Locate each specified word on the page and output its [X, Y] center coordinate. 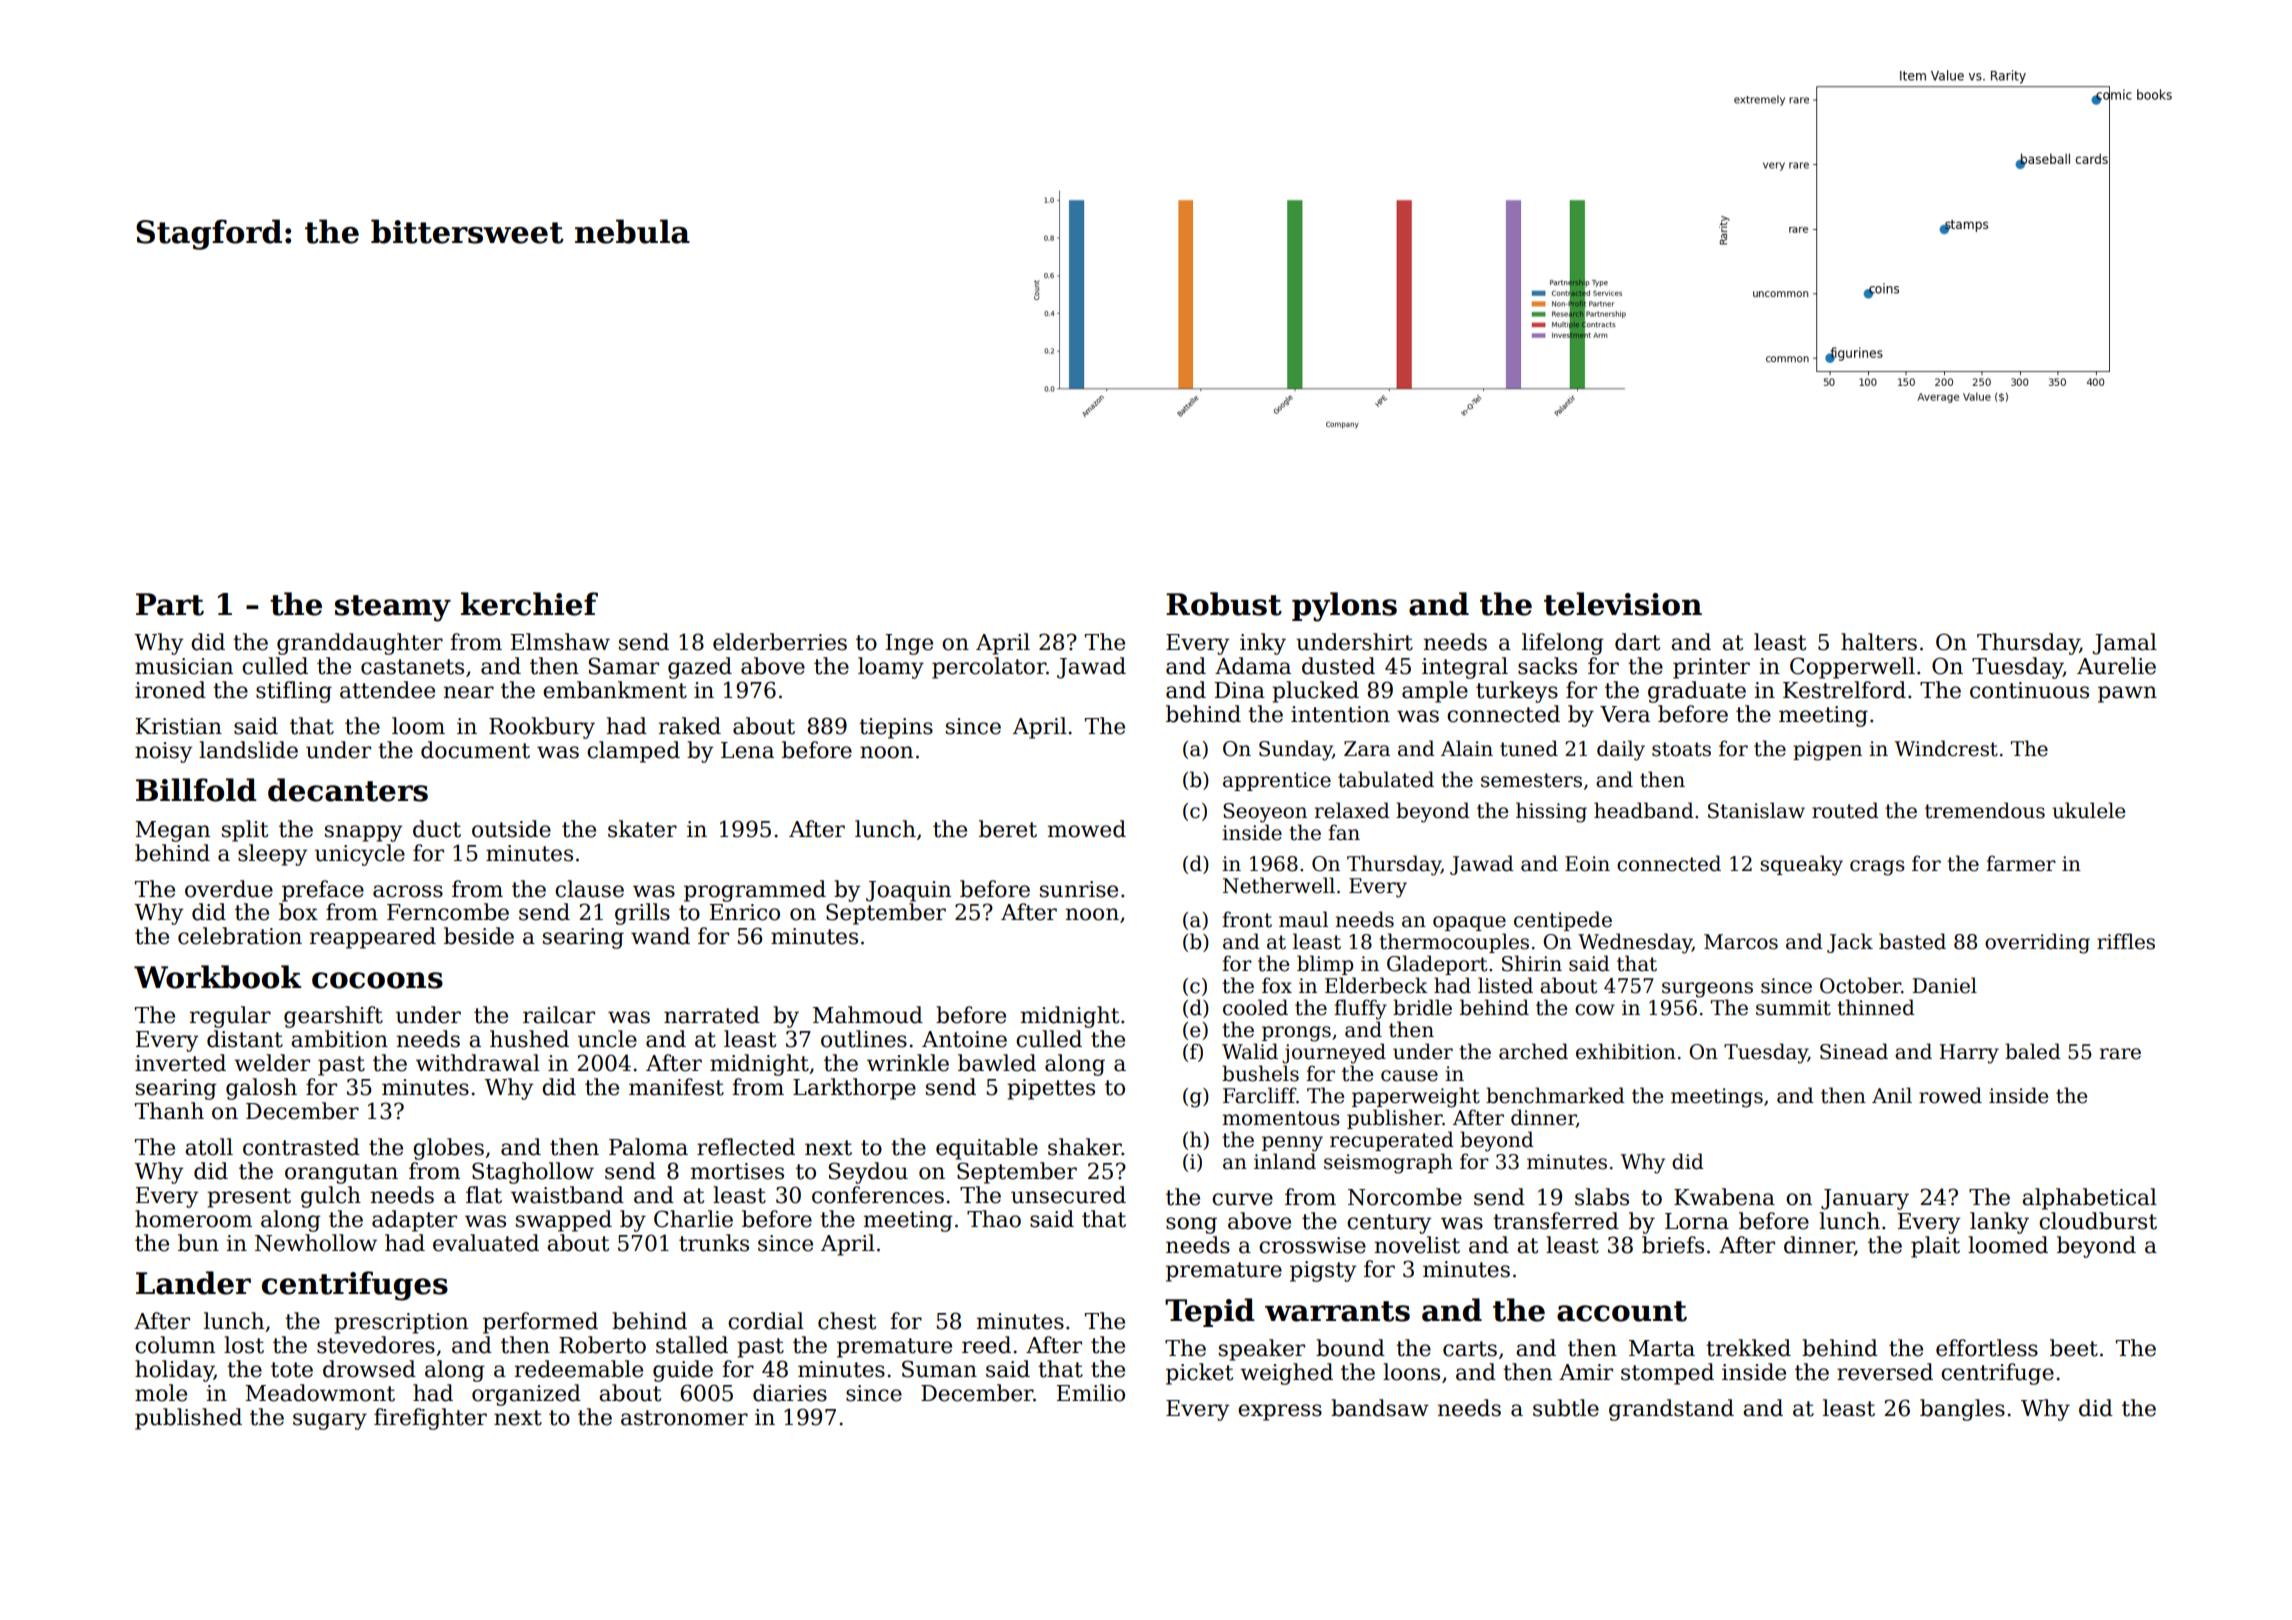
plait [1935, 1247]
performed [540, 1323]
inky [1263, 644]
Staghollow [533, 1173]
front [1247, 919]
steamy [393, 608]
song [1191, 1225]
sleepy [272, 855]
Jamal [2124, 644]
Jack [1850, 943]
